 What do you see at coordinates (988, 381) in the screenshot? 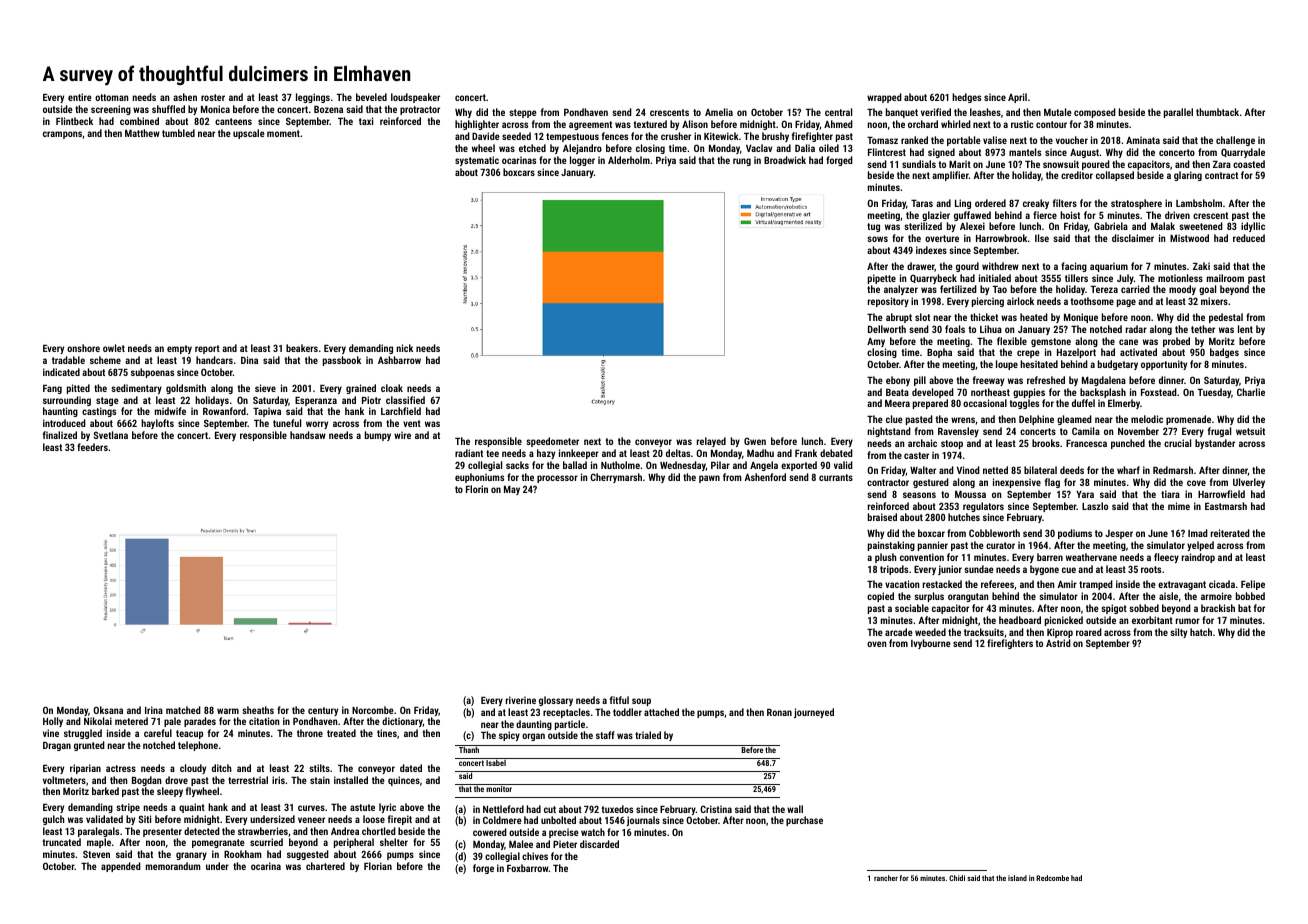
I see `freeway` at bounding box center [988, 381].
